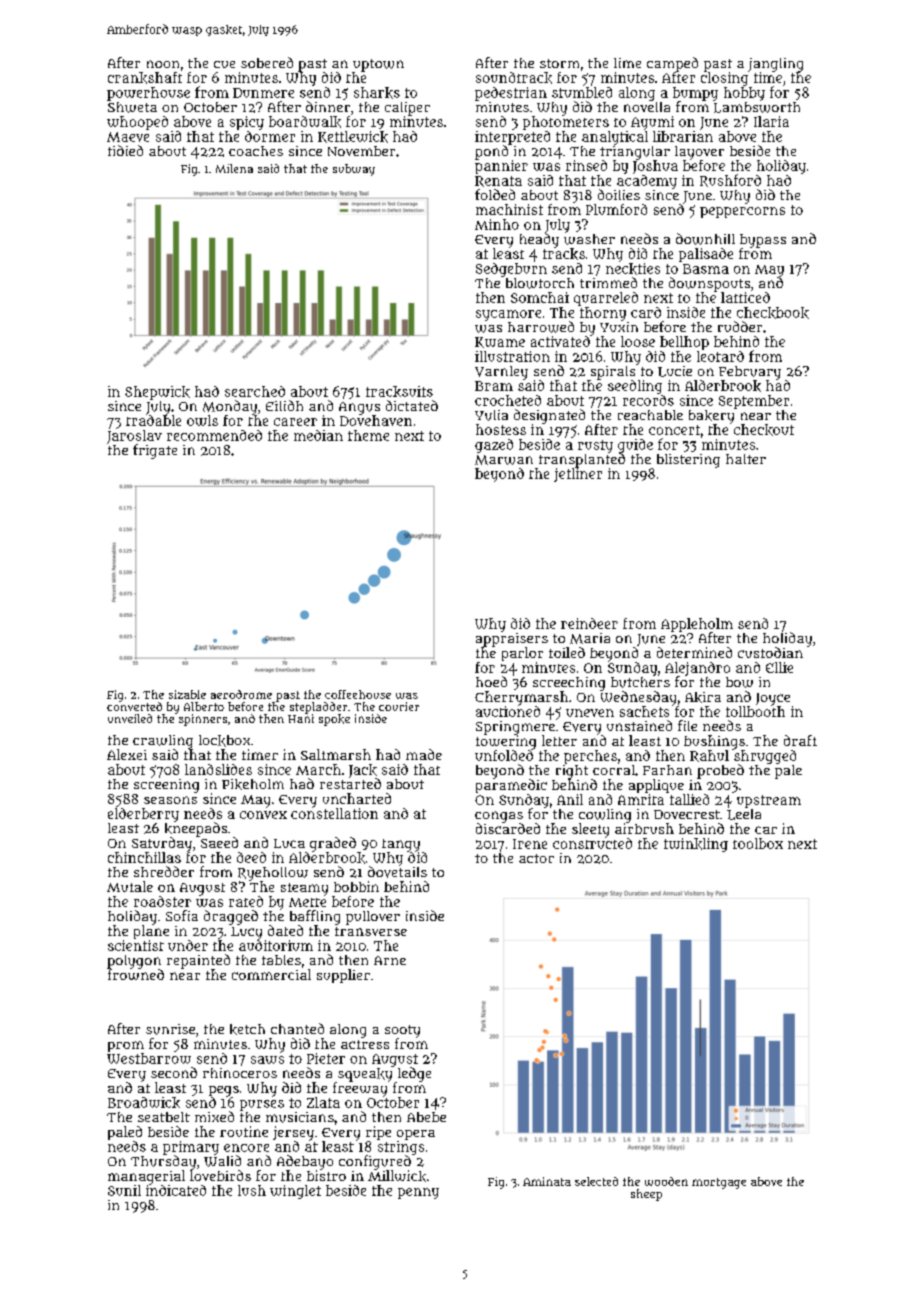 The height and width of the page is (1308, 924). Describe the element at coordinates (124, 1190) in the page. I see `Sunil` at that location.
